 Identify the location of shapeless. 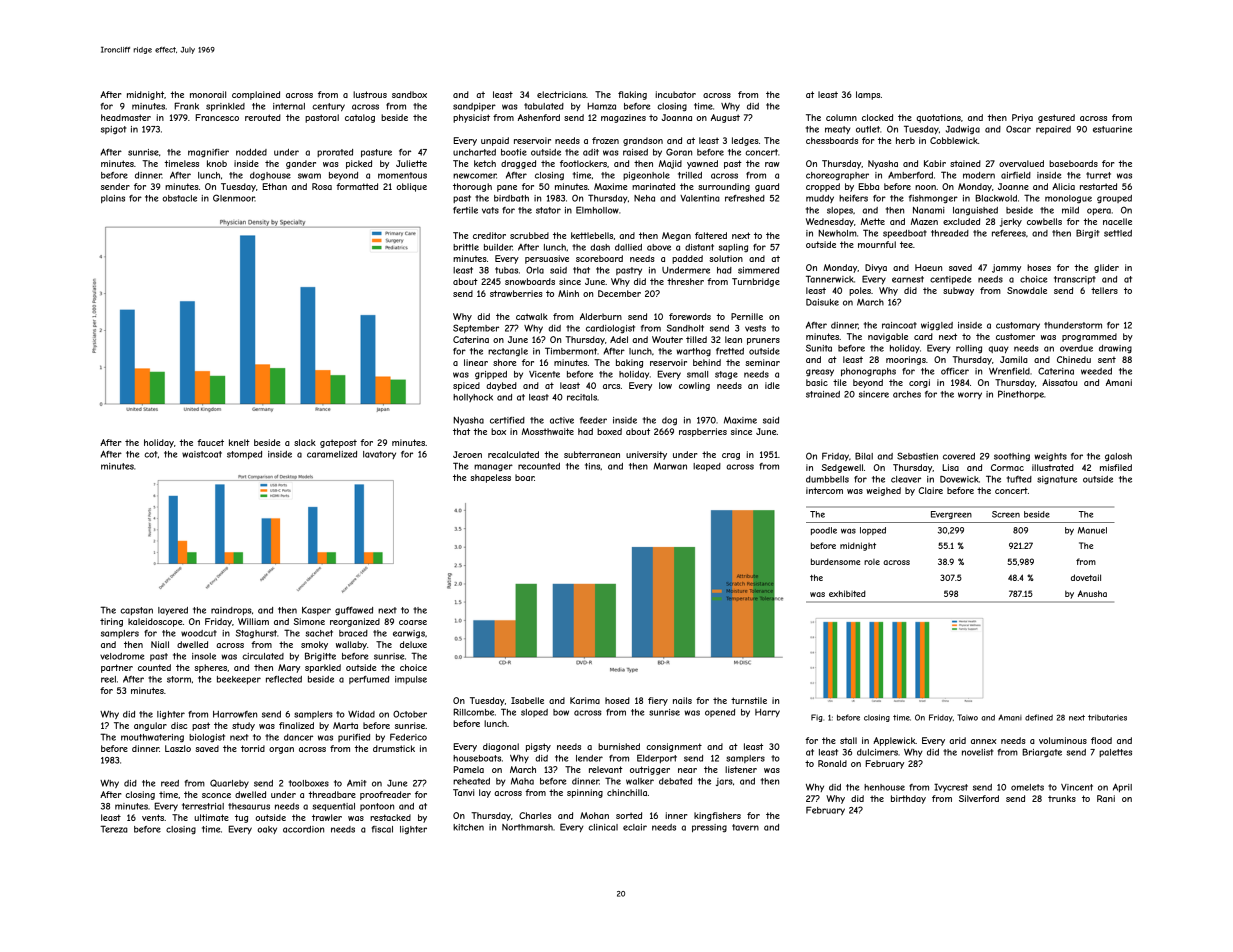
(490, 478).
